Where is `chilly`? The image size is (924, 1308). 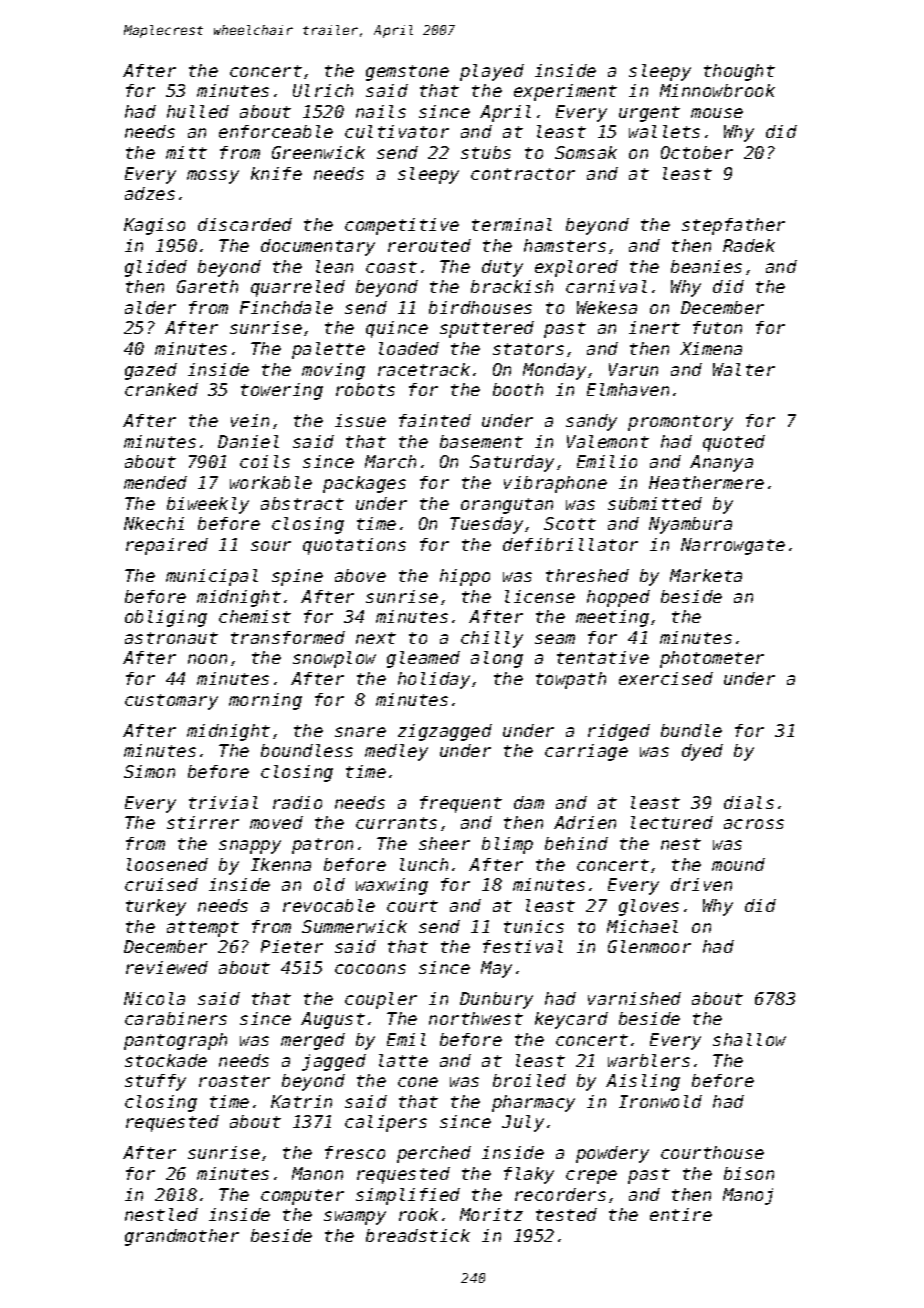
chilly is located at coordinates (492, 639).
